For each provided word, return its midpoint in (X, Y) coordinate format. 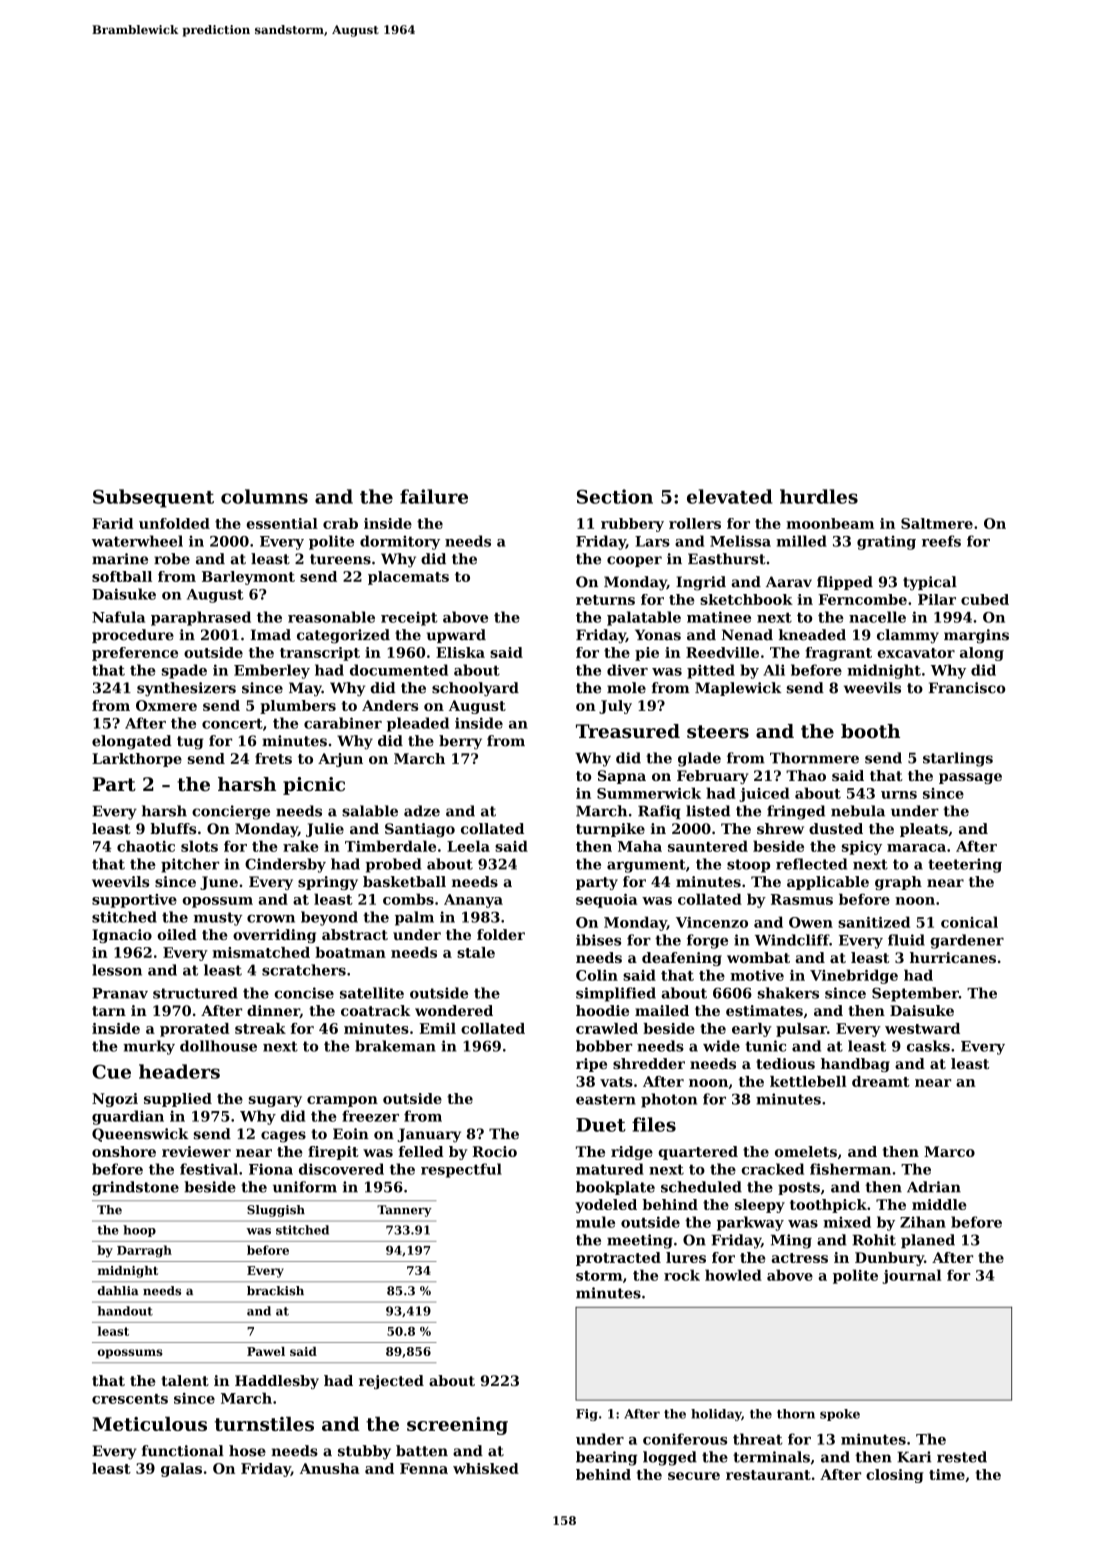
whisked (486, 1468)
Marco (949, 1151)
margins (976, 636)
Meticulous (149, 1424)
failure (434, 496)
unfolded (174, 523)
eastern (606, 1099)
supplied (178, 1100)
